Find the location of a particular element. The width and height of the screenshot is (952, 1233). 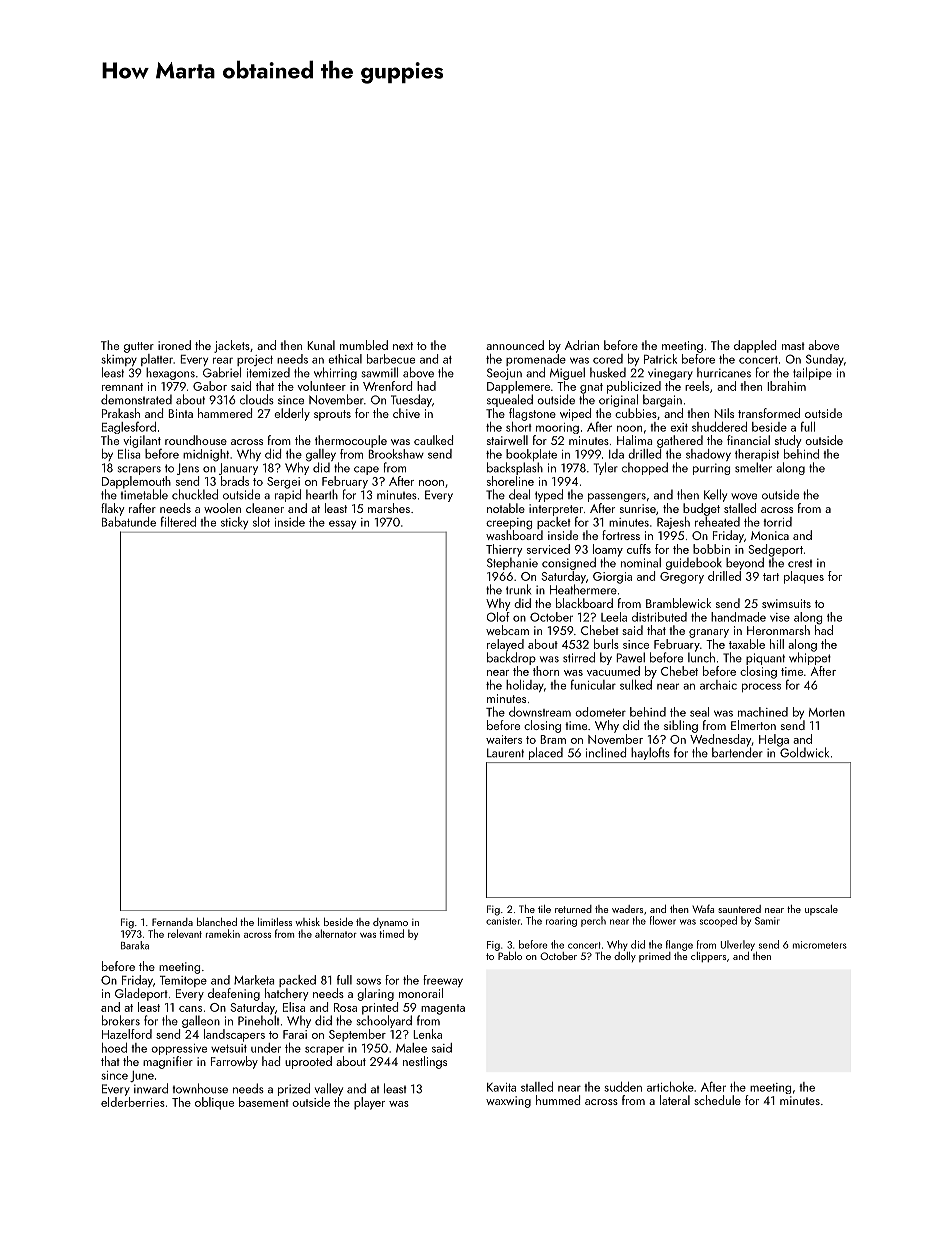

next is located at coordinates (403, 346).
